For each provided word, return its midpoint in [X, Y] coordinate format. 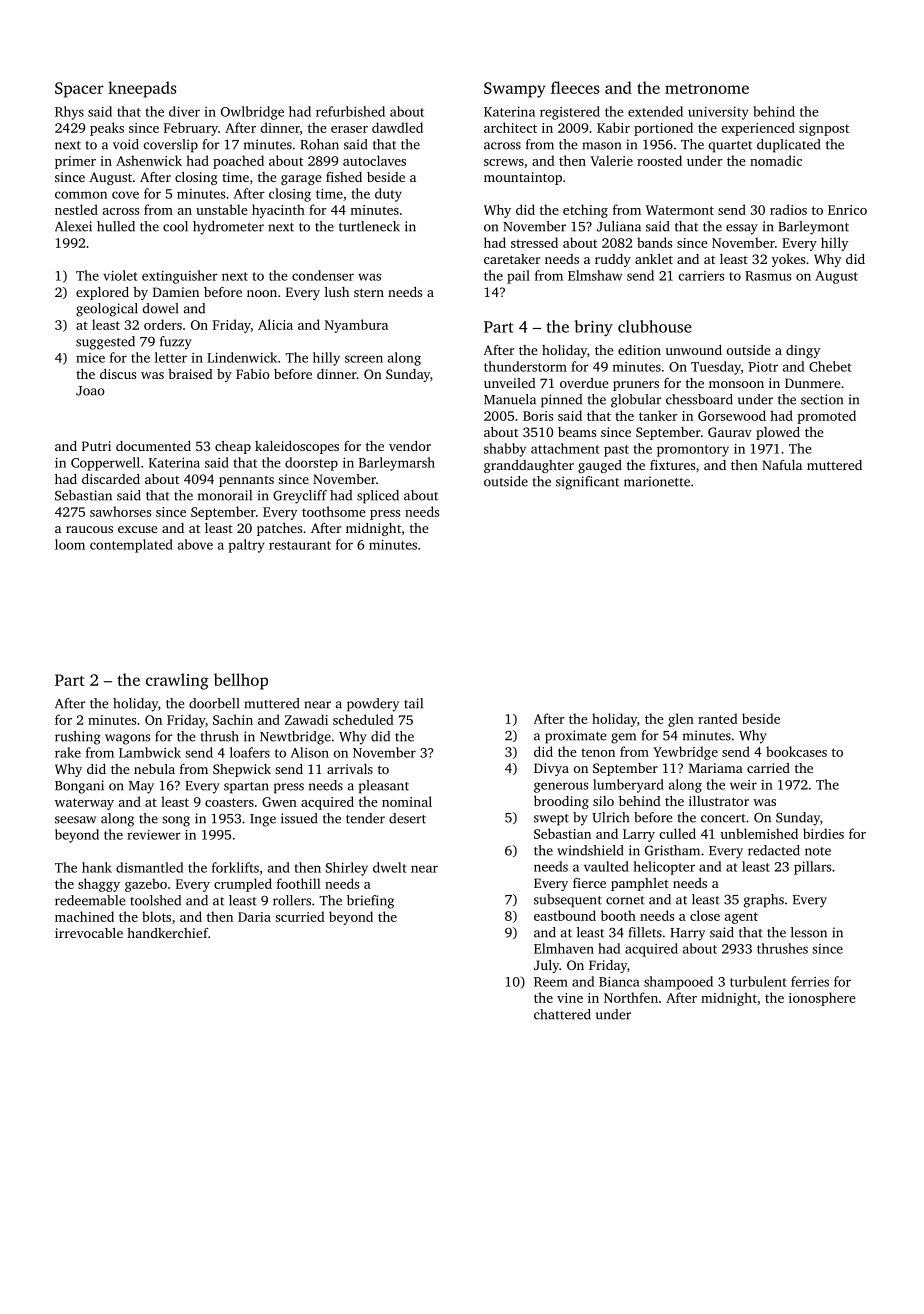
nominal [407, 801]
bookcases [796, 751]
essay [742, 229]
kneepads [142, 89]
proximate [575, 737]
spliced [378, 497]
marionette [657, 481]
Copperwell [105, 464]
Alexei [73, 226]
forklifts [235, 867]
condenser [323, 275]
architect [510, 127]
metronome [707, 89]
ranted [718, 718]
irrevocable [89, 933]
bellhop [241, 681]
